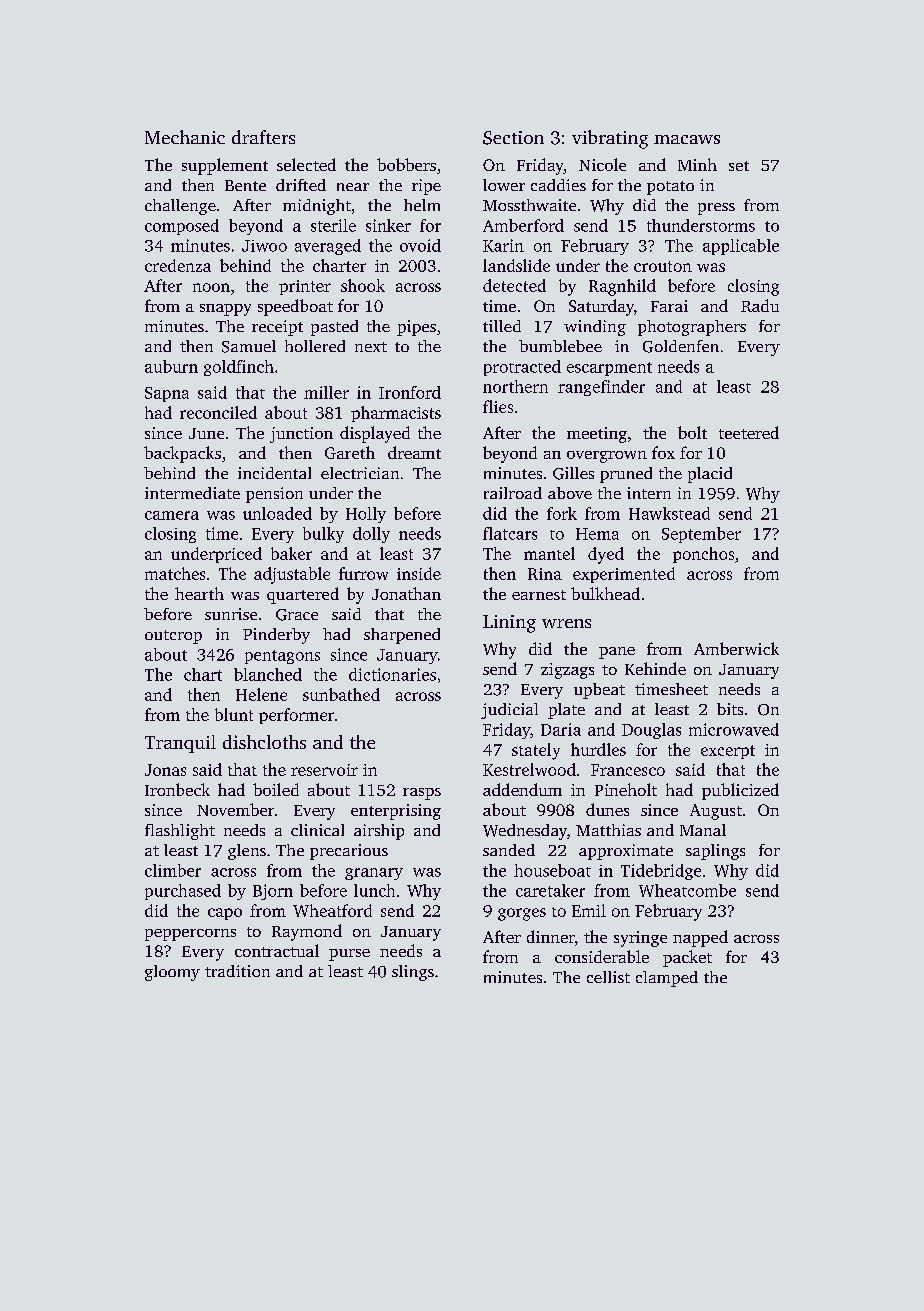  Describe the element at coordinates (525, 832) in the document. I see `Wednesday` at that location.
